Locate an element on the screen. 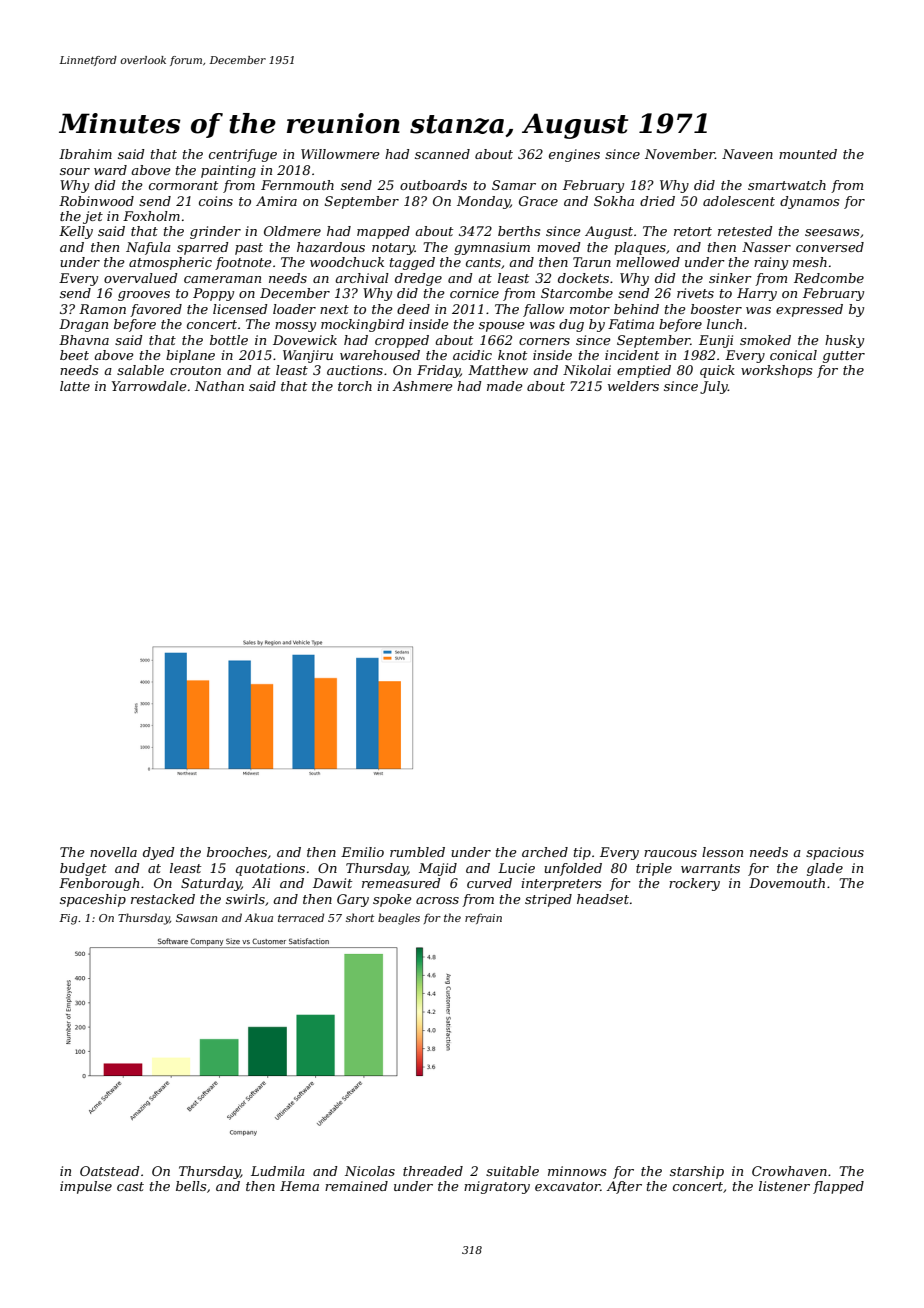 Image resolution: width=924 pixels, height=1308 pixels. spaceship is located at coordinates (93, 900).
